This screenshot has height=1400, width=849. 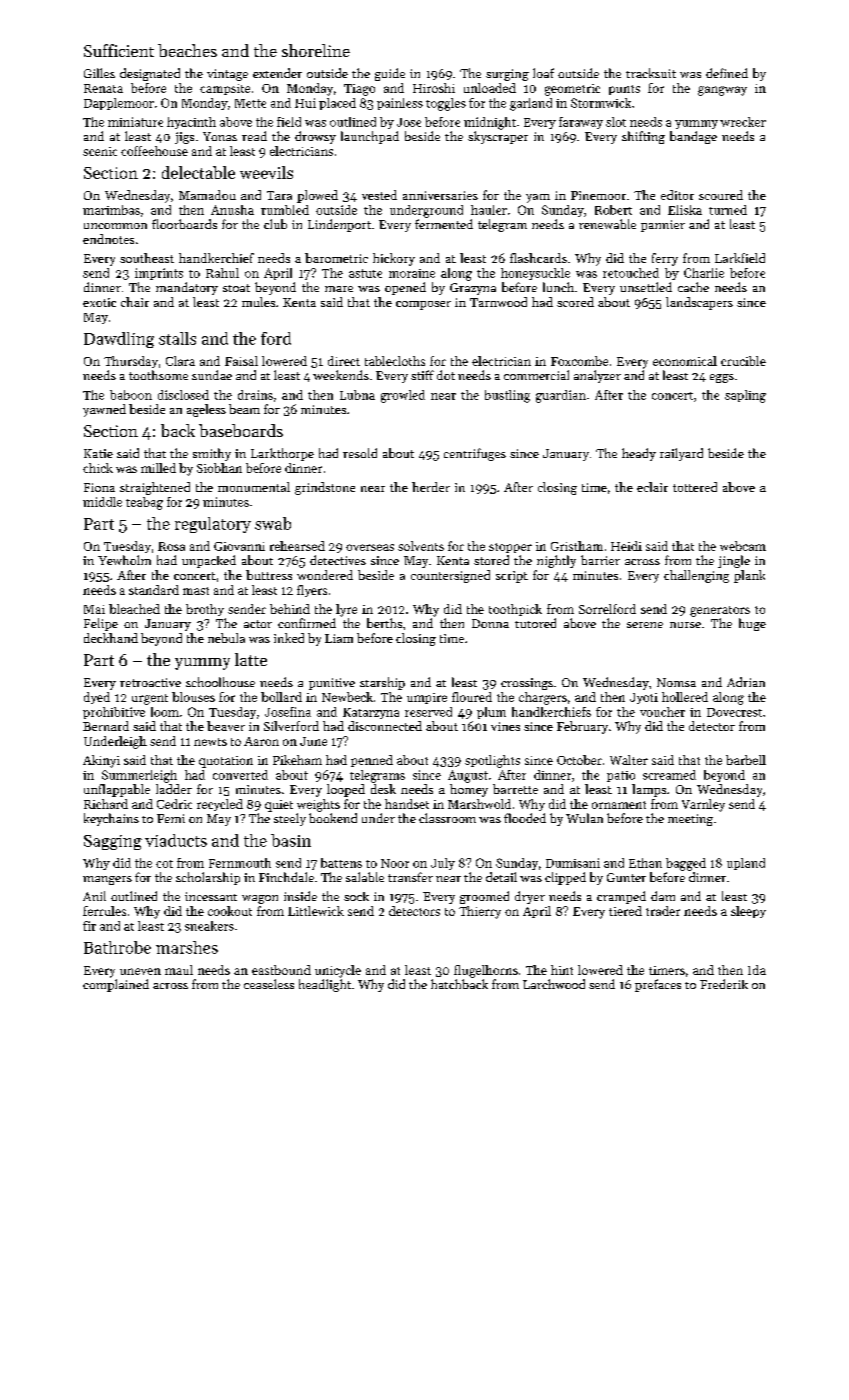 I want to click on unpacked, so click(x=209, y=561).
